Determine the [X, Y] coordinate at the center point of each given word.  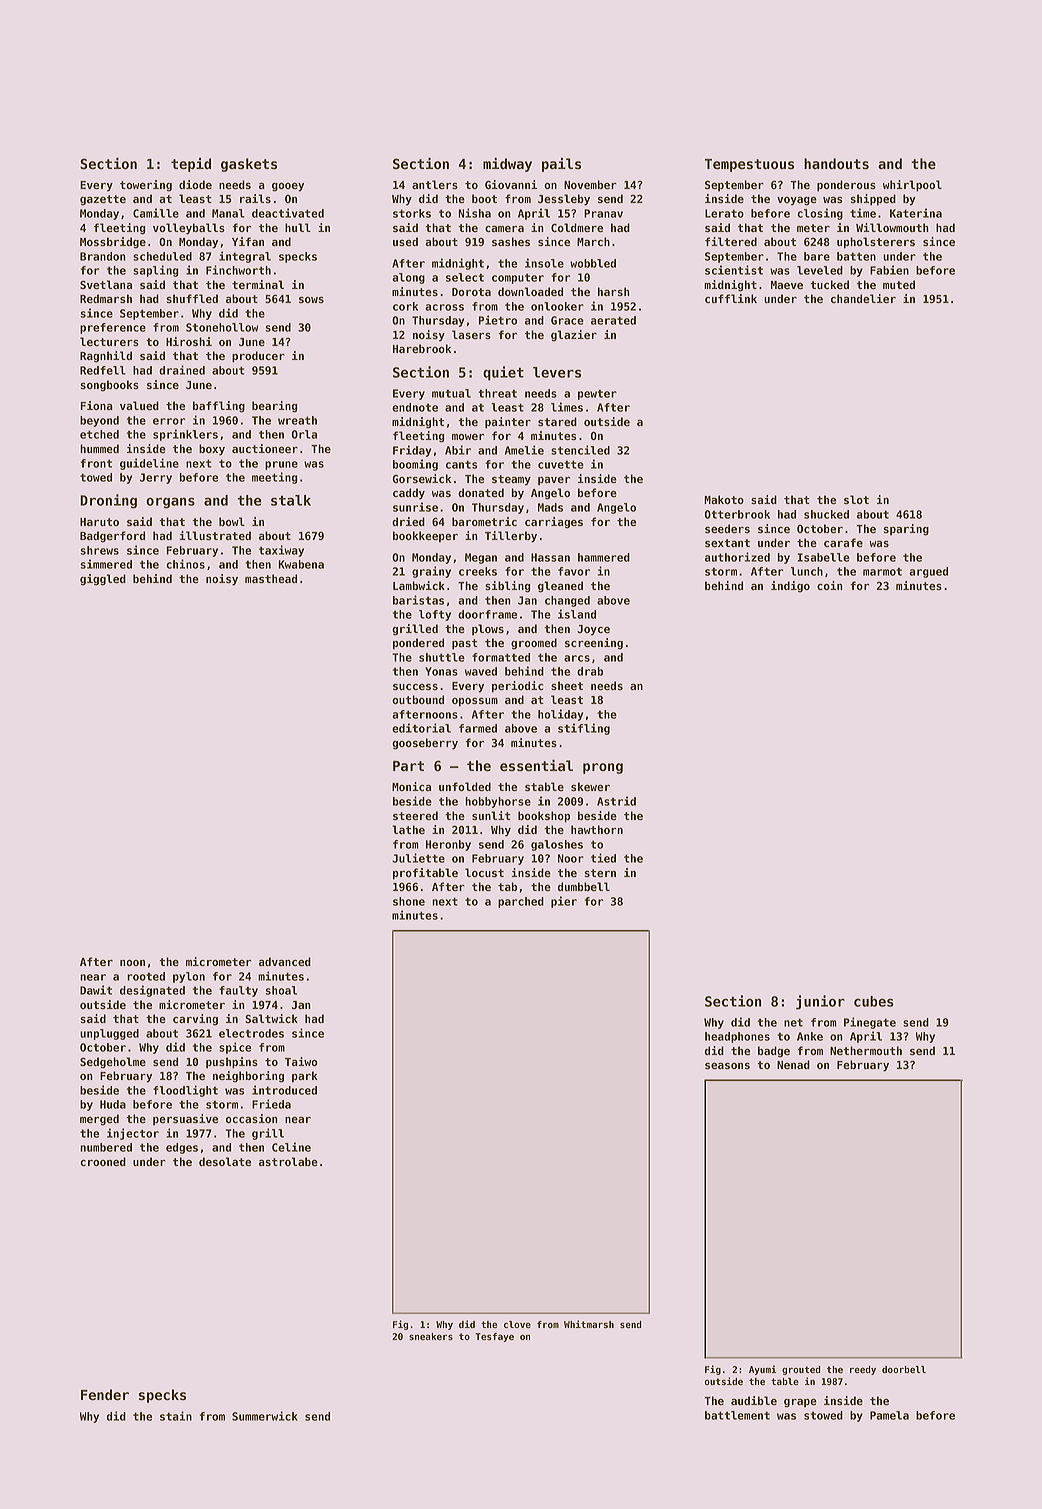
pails [561, 165]
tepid [191, 165]
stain [176, 1416]
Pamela [889, 1415]
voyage [797, 201]
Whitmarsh [589, 1324]
